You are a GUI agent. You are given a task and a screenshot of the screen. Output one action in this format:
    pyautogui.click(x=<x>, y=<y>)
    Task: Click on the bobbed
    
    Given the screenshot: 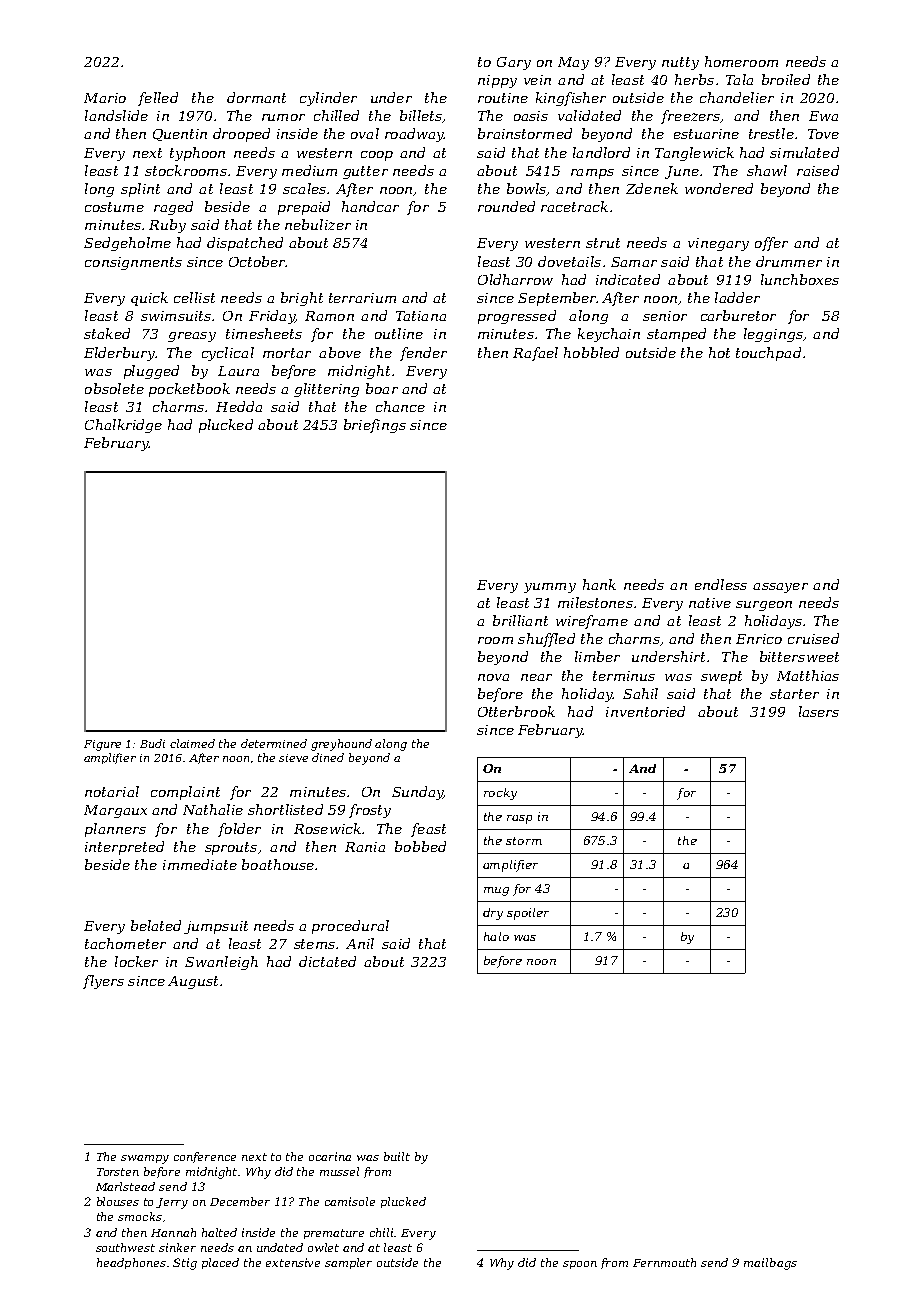 What is the action you would take?
    pyautogui.click(x=420, y=846)
